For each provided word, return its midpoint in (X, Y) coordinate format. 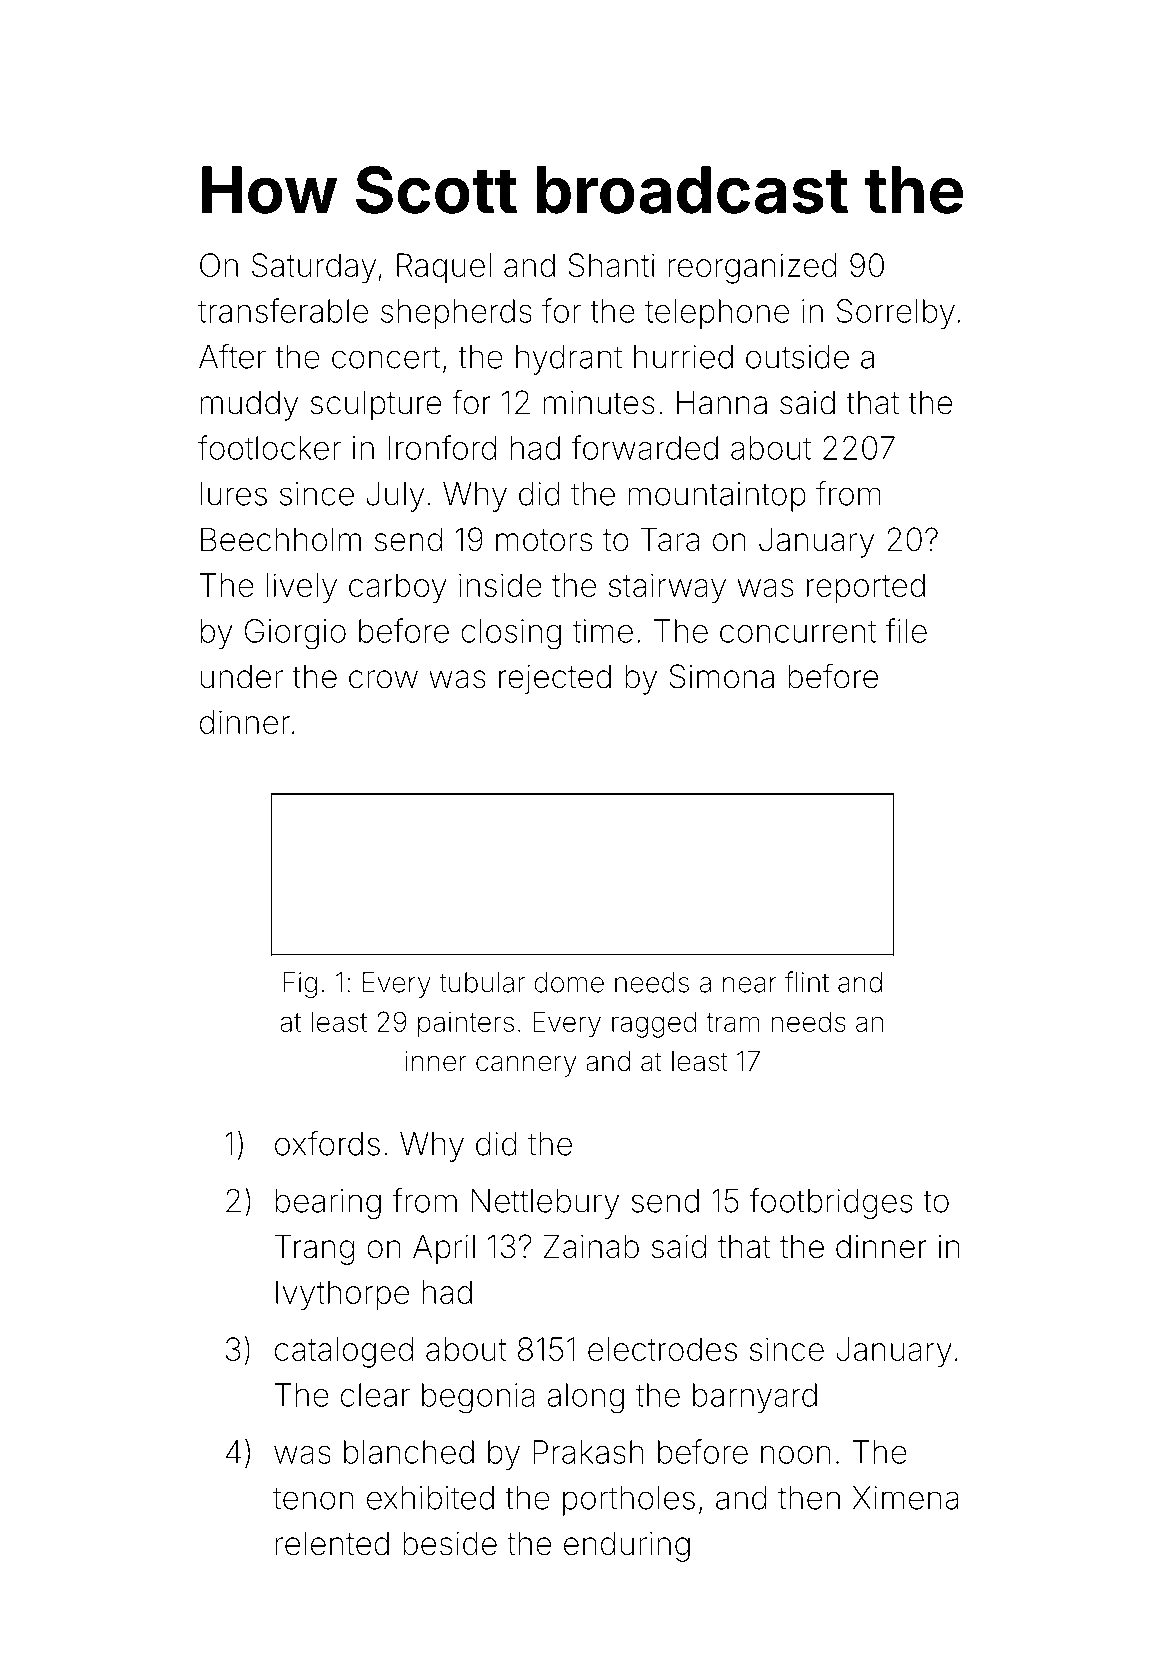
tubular (482, 982)
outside (797, 357)
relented (332, 1543)
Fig (300, 985)
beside (450, 1543)
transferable (283, 310)
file (906, 630)
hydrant (569, 360)
